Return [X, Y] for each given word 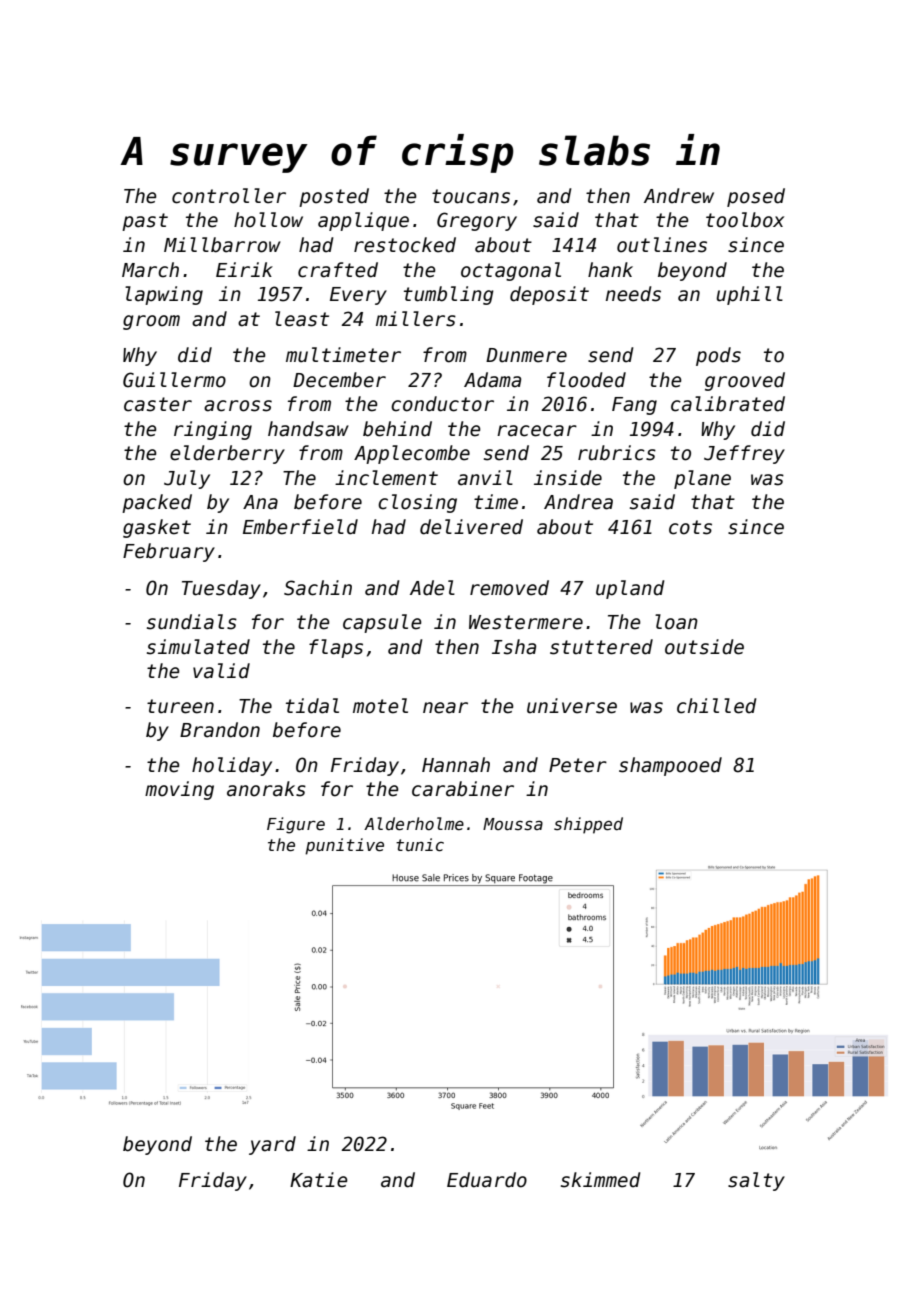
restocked [405, 245]
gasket [157, 528]
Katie [319, 1180]
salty [756, 1181]
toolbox [745, 220]
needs [633, 294]
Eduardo [487, 1180]
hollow [268, 220]
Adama [492, 380]
